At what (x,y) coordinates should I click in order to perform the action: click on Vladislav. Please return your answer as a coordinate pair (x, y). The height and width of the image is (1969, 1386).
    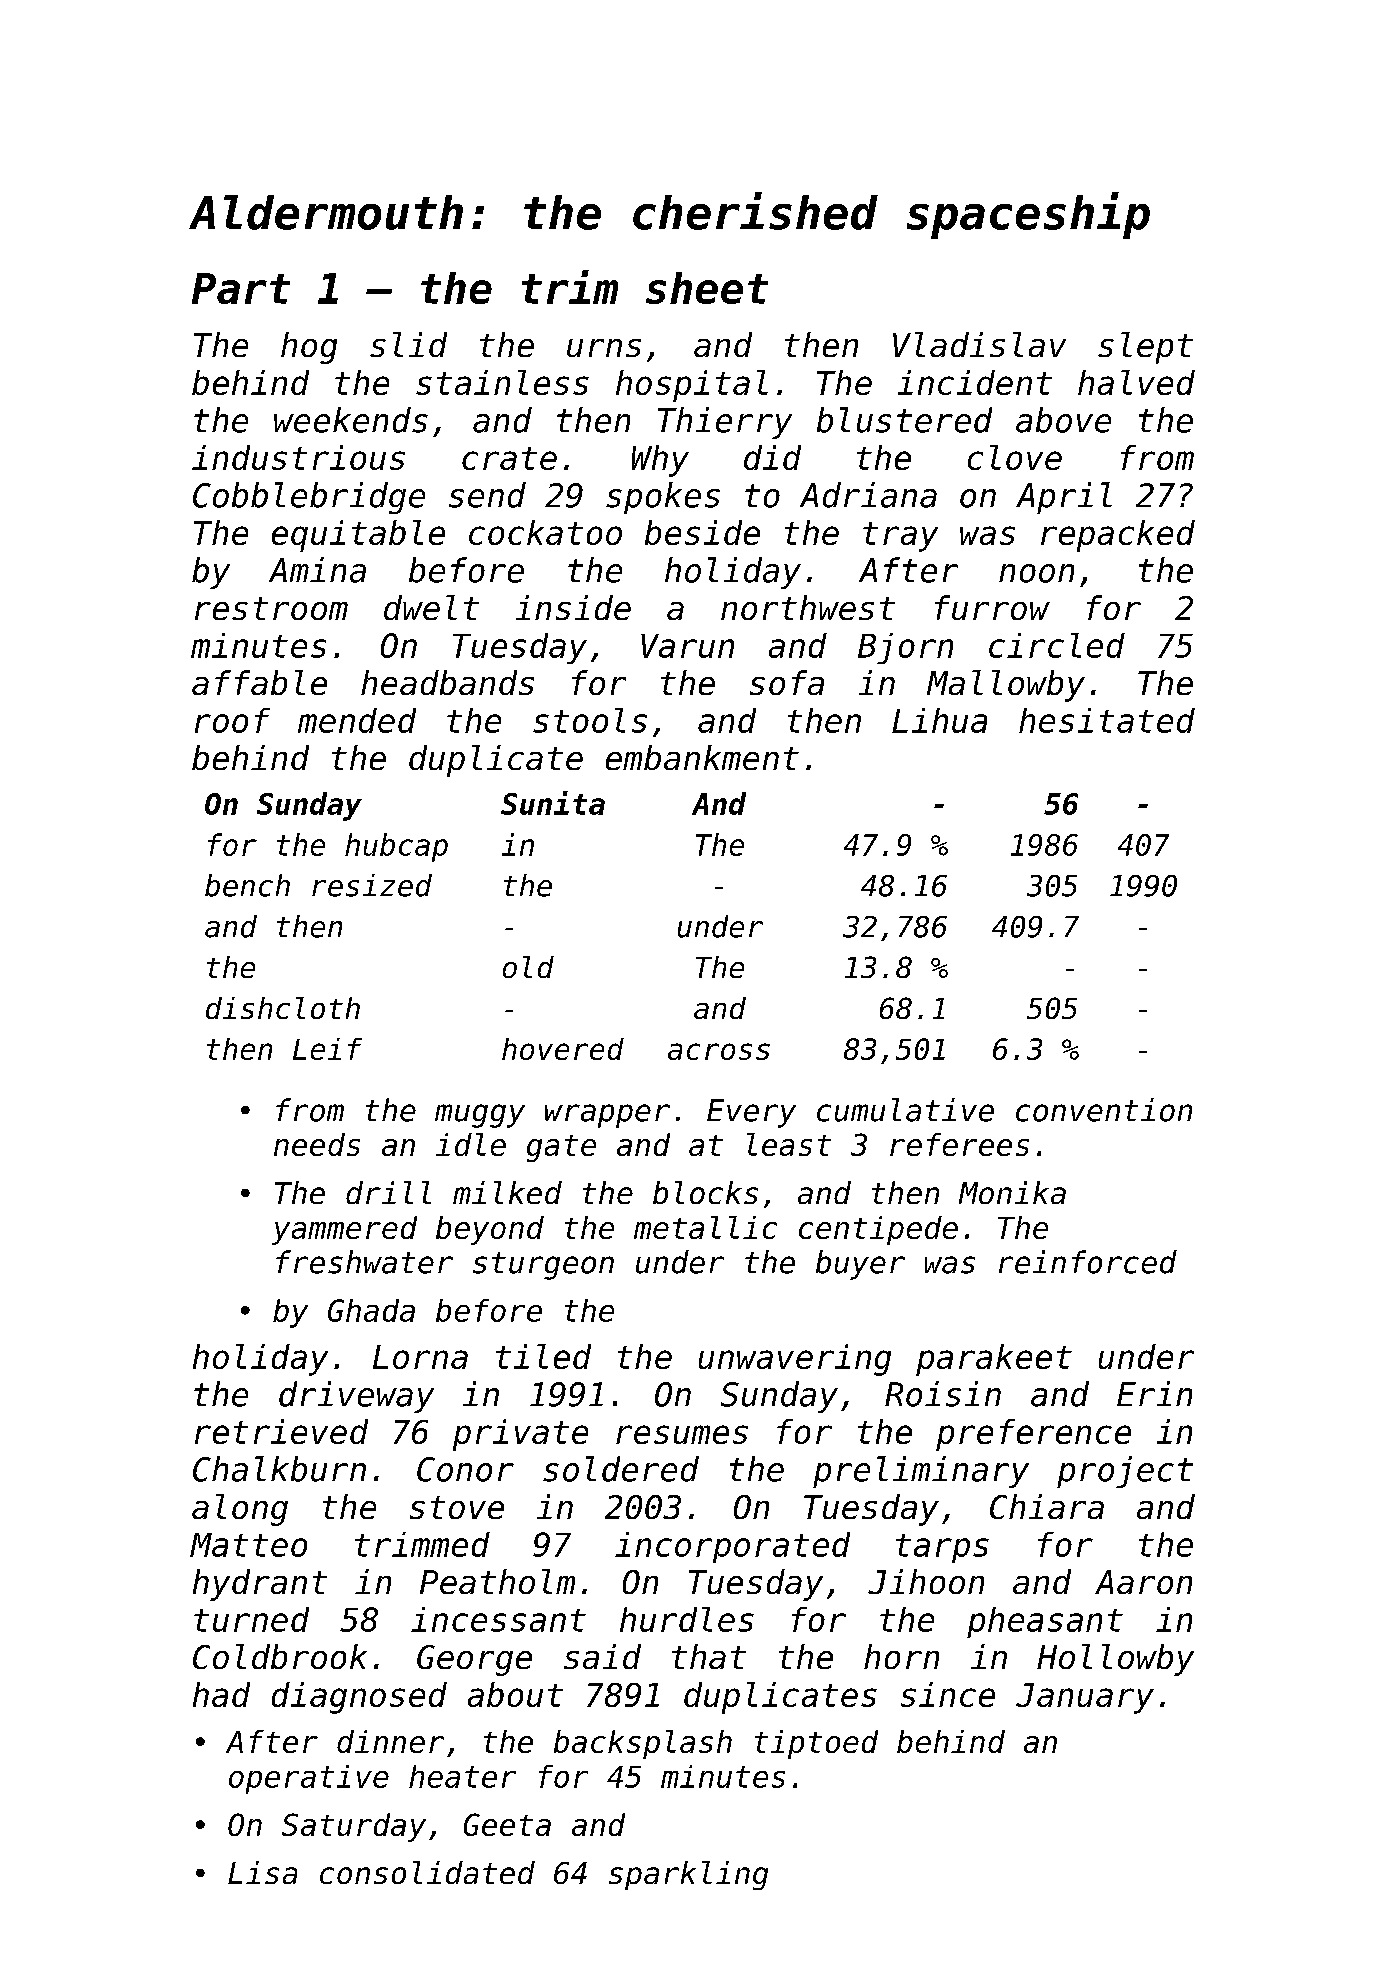
    Looking at the image, I should click on (979, 344).
